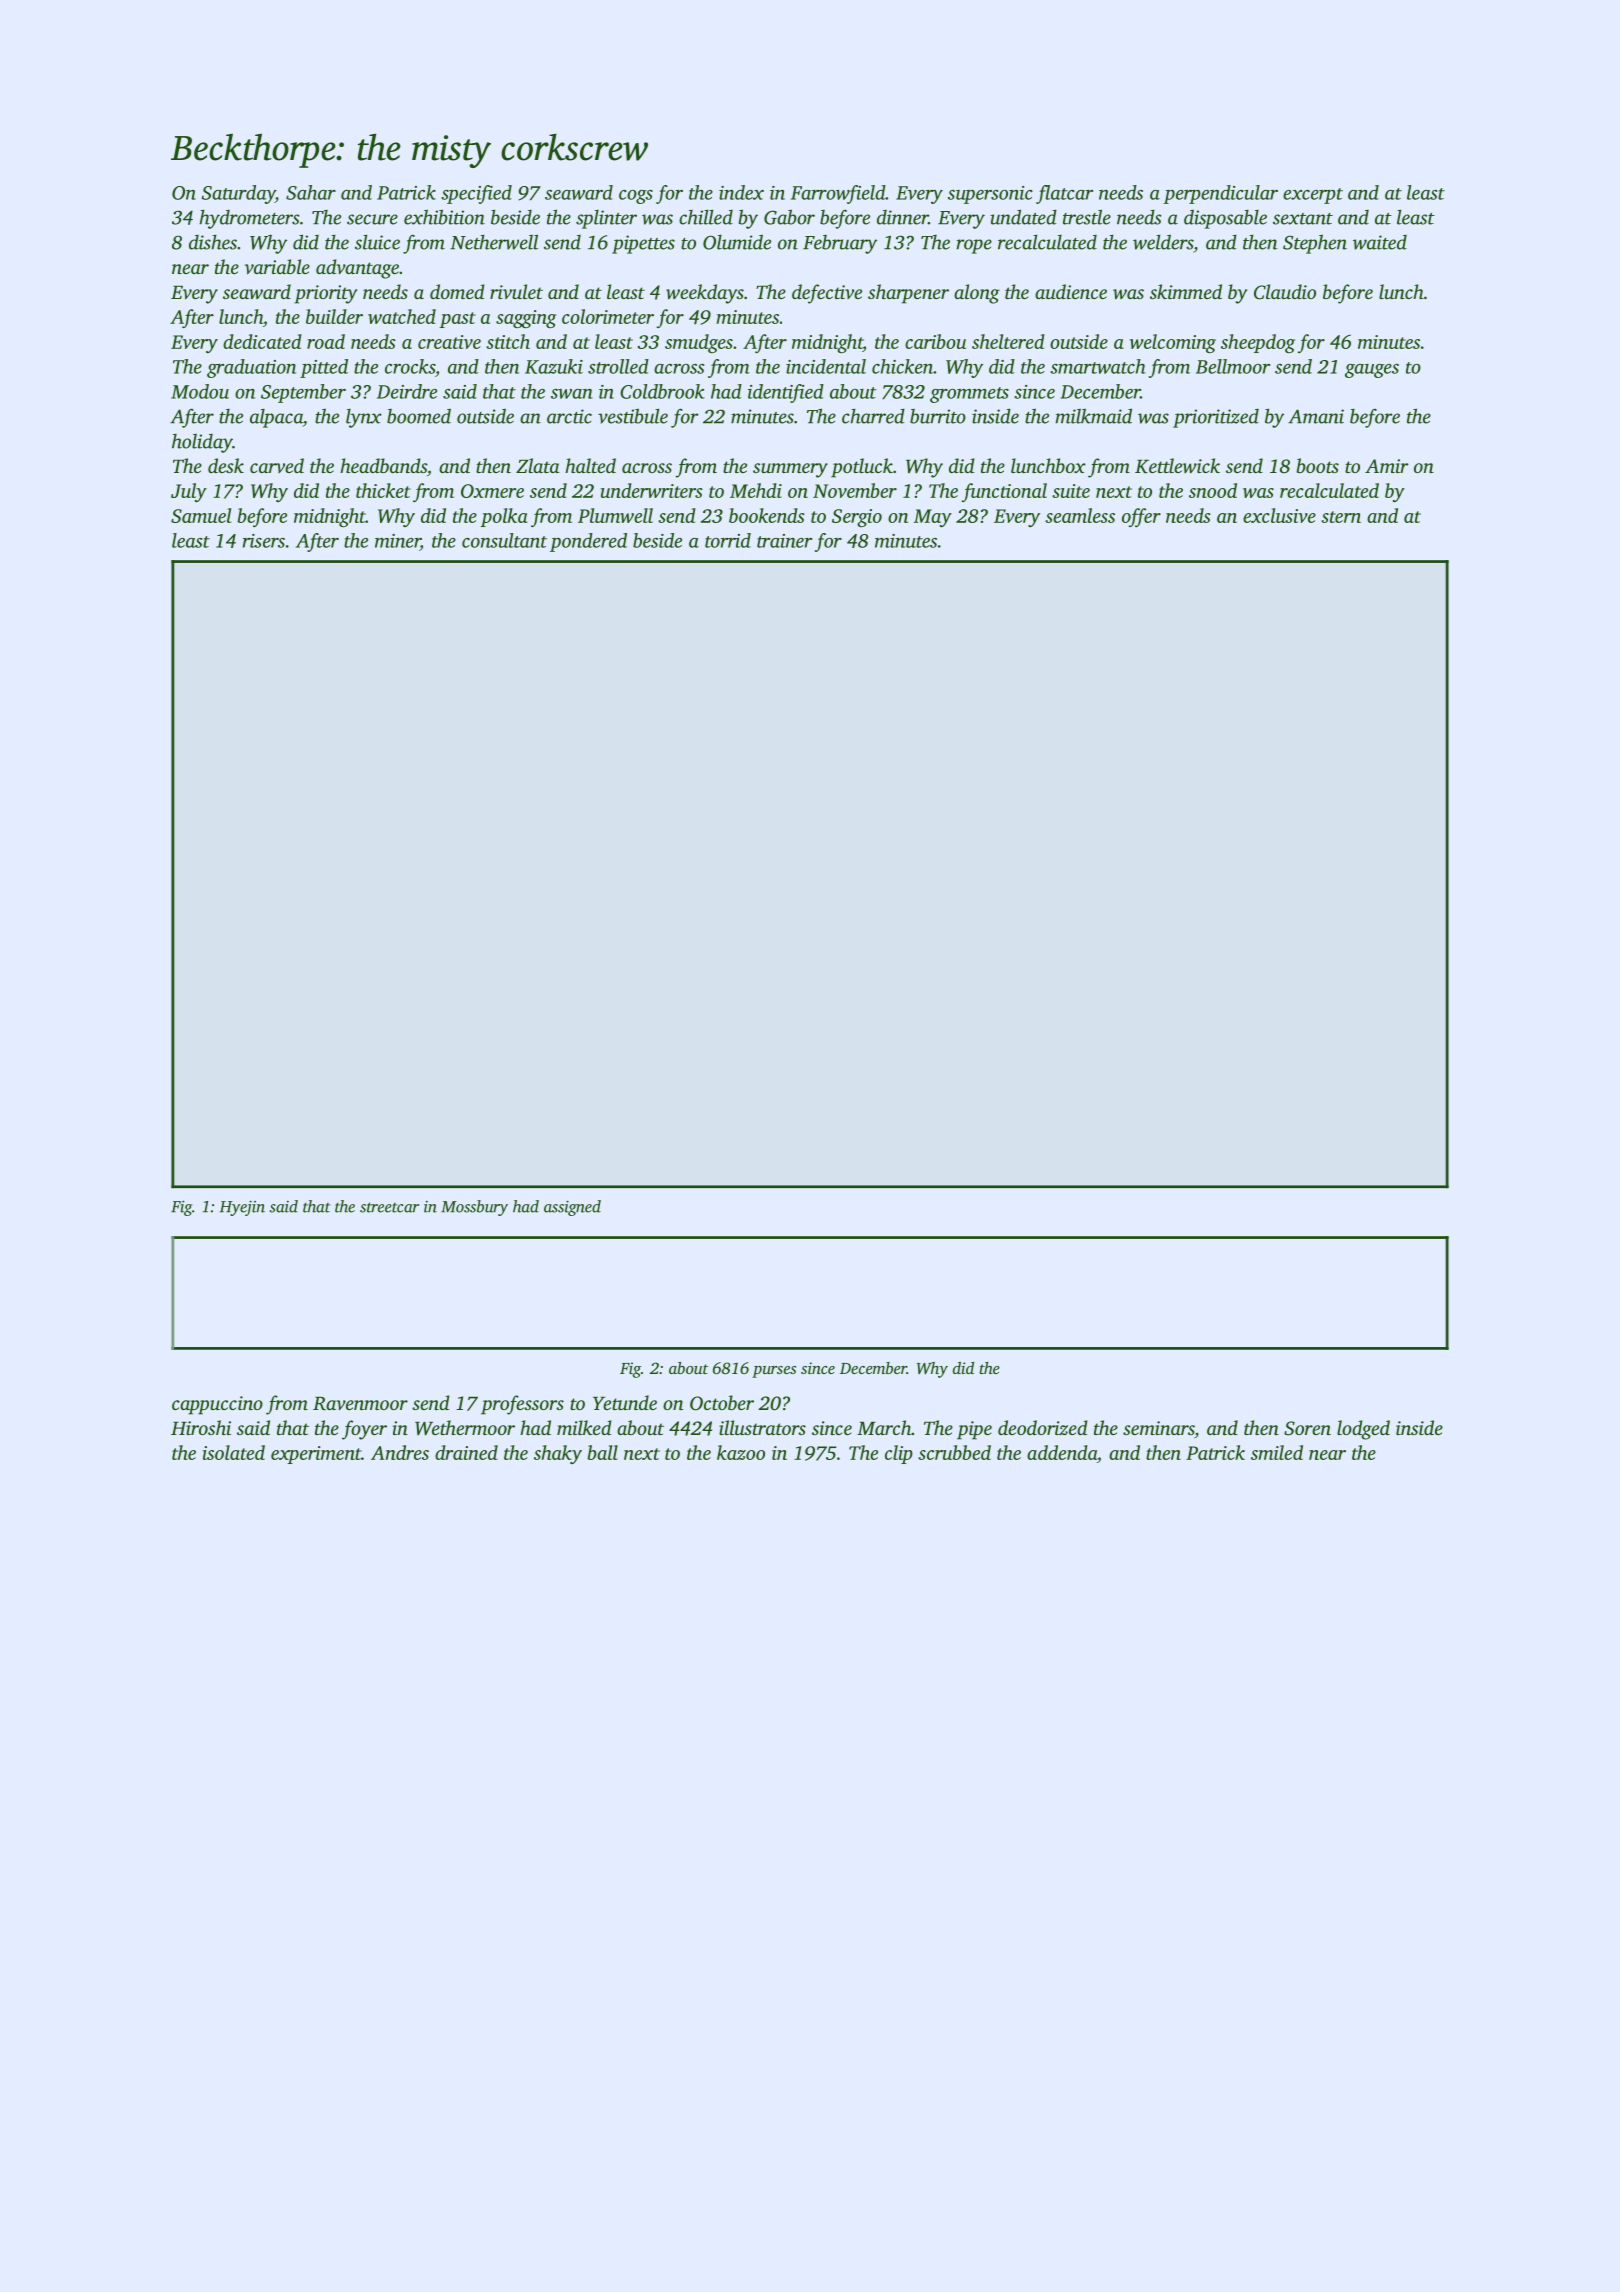  Describe the element at coordinates (1141, 517) in the page. I see `offer` at that location.
